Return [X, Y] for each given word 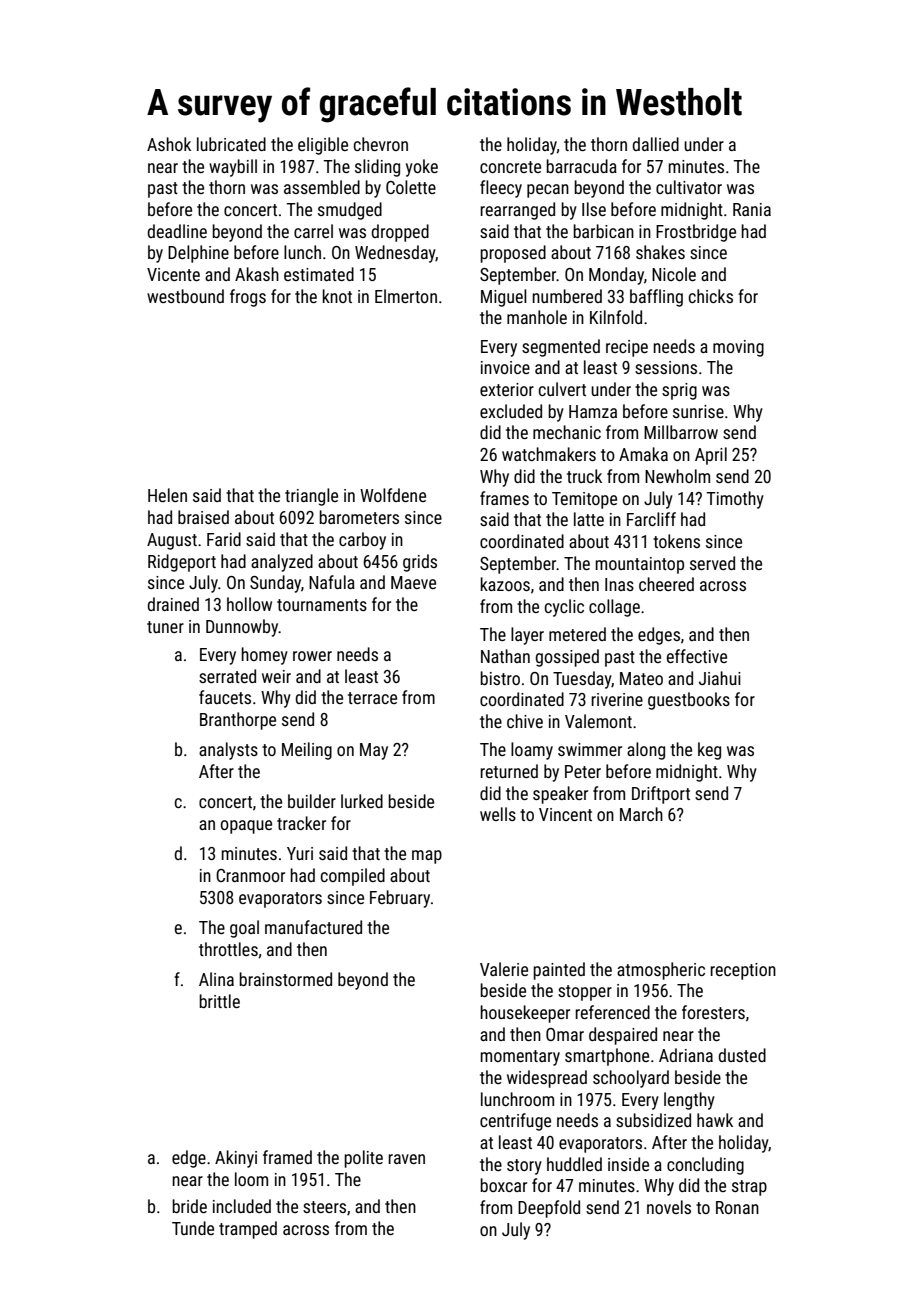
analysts [228, 751]
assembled [322, 187]
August [172, 541]
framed [287, 1157]
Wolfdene [393, 495]
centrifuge [515, 1122]
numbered [567, 296]
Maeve [413, 582]
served [712, 563]
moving [738, 348]
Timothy [735, 500]
